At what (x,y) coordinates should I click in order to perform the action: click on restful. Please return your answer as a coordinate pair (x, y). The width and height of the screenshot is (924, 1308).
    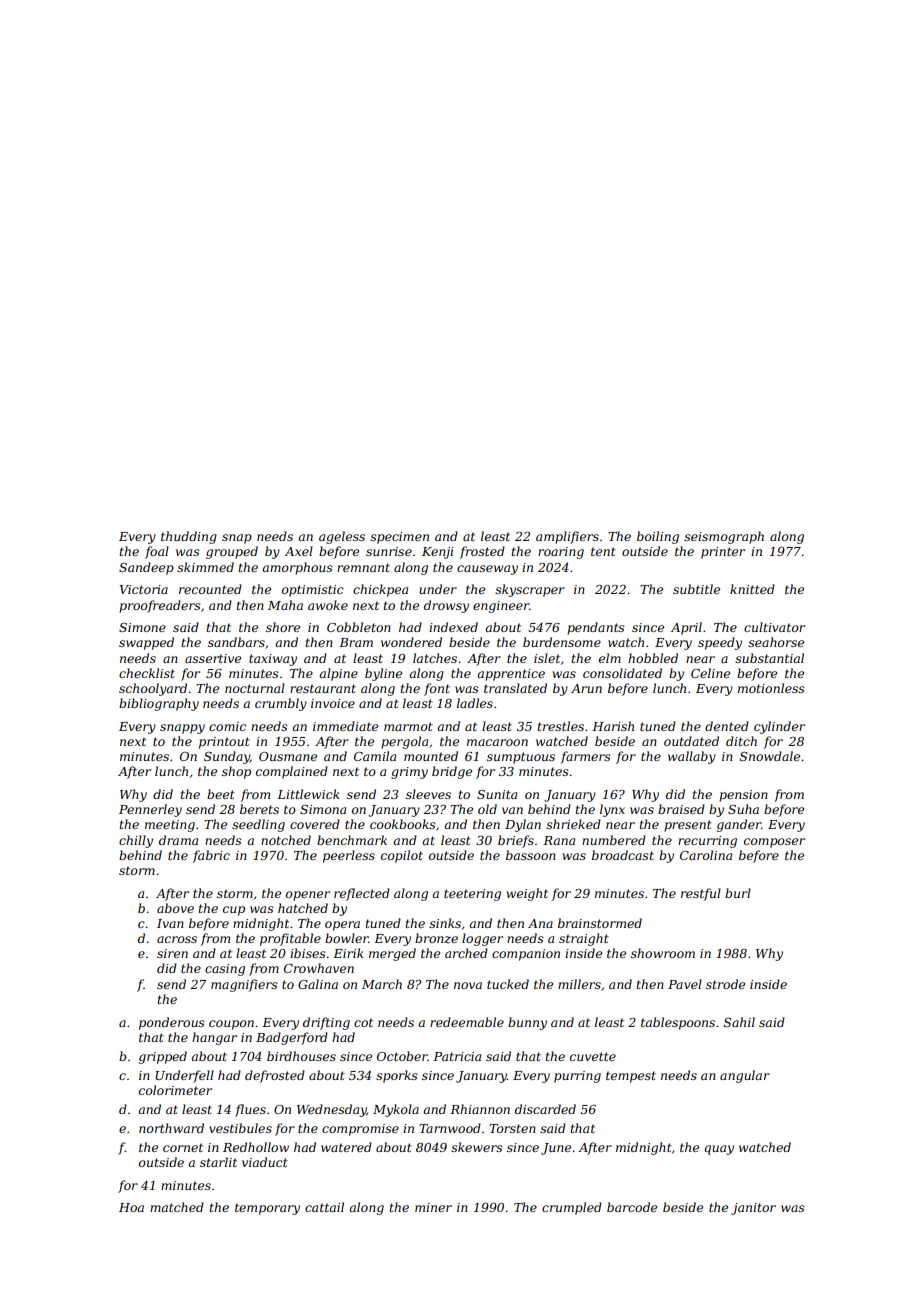
    Looking at the image, I should click on (701, 894).
